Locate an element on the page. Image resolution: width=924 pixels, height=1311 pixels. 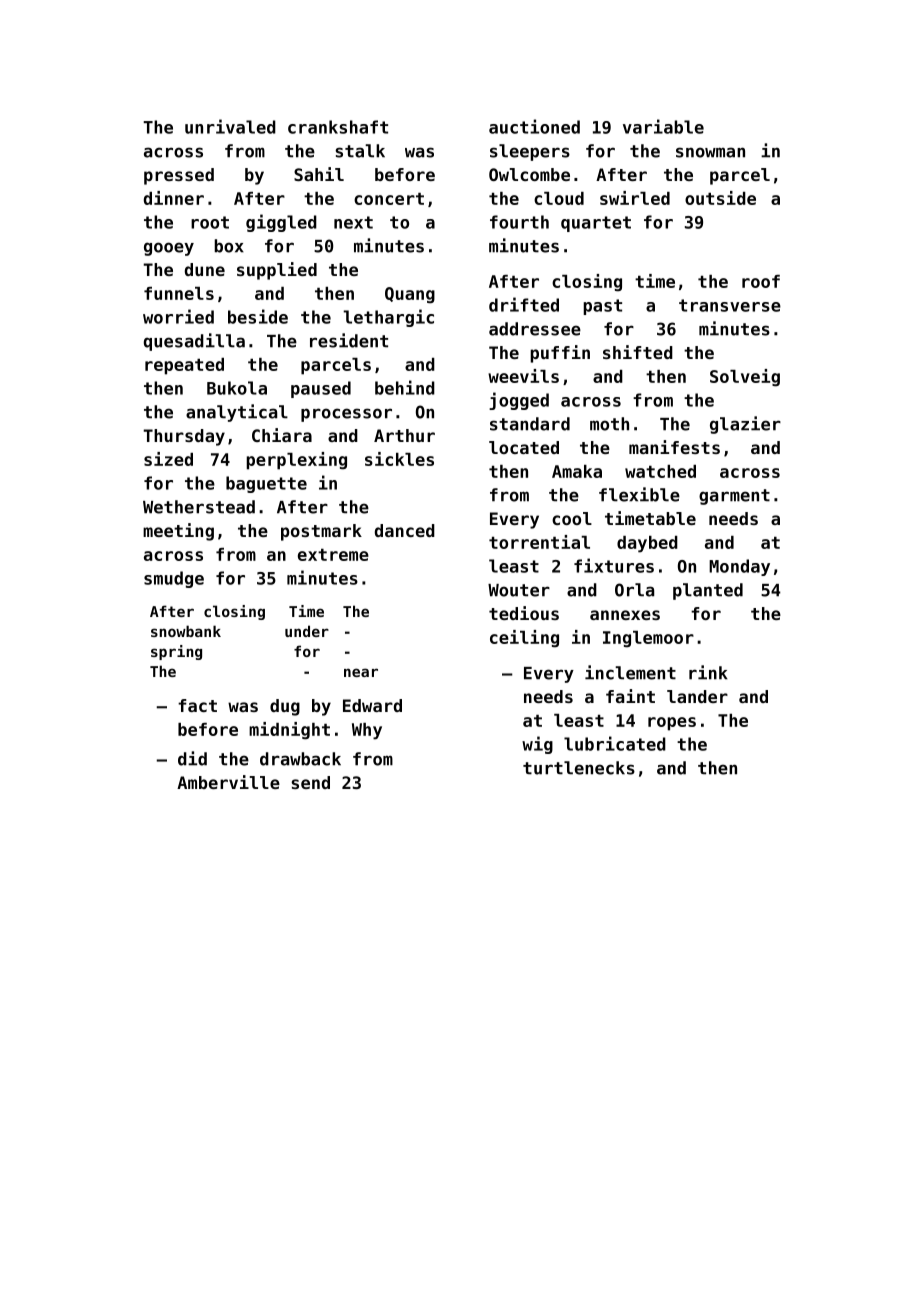
garment is located at coordinates (734, 497).
